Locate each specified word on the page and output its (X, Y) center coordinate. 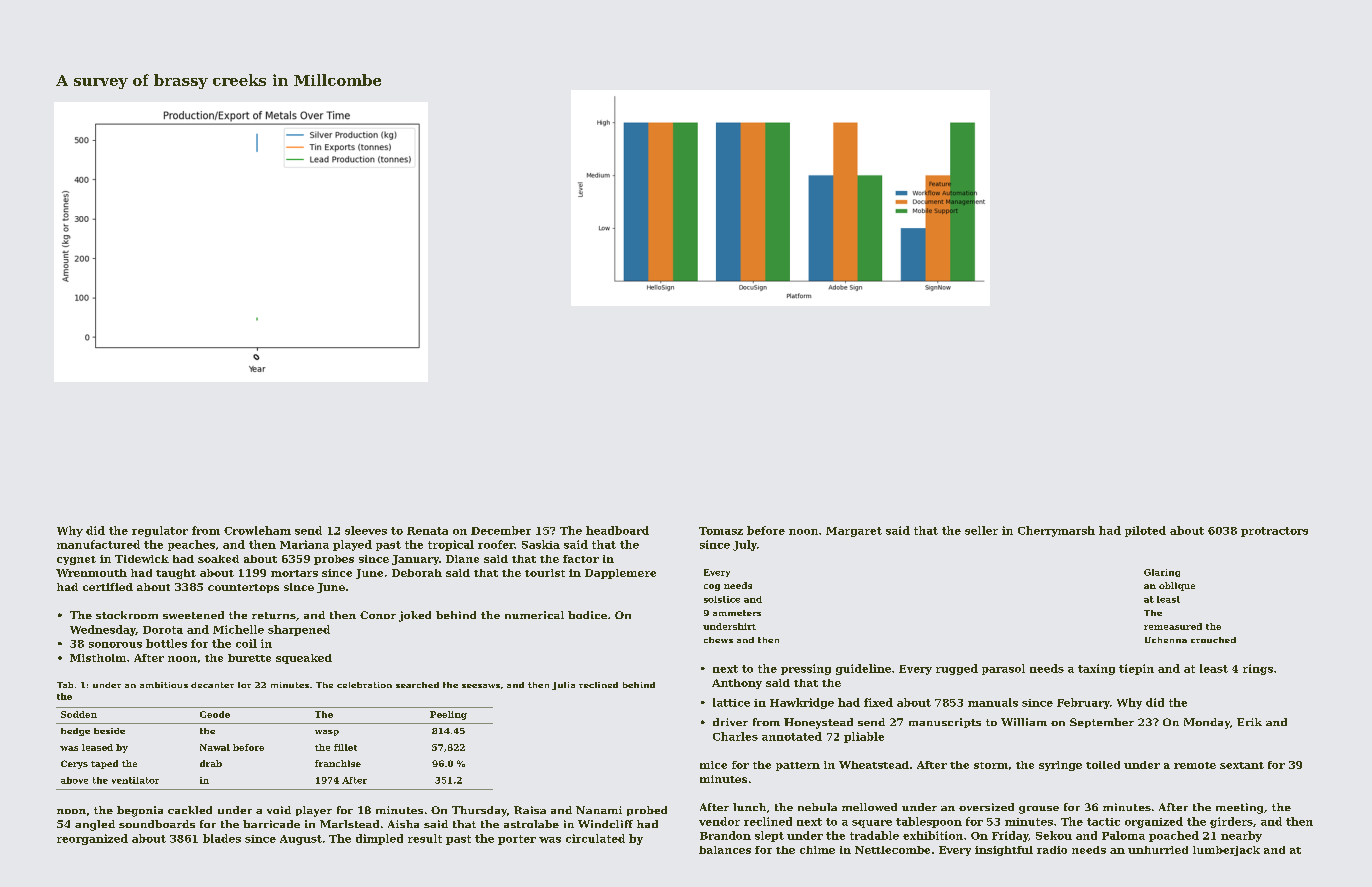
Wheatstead (874, 765)
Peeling (448, 715)
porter (517, 840)
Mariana (304, 544)
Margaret (854, 532)
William (1024, 722)
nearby (1241, 836)
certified (108, 587)
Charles (735, 736)
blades (222, 838)
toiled (1103, 765)
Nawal (215, 747)
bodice (587, 615)
